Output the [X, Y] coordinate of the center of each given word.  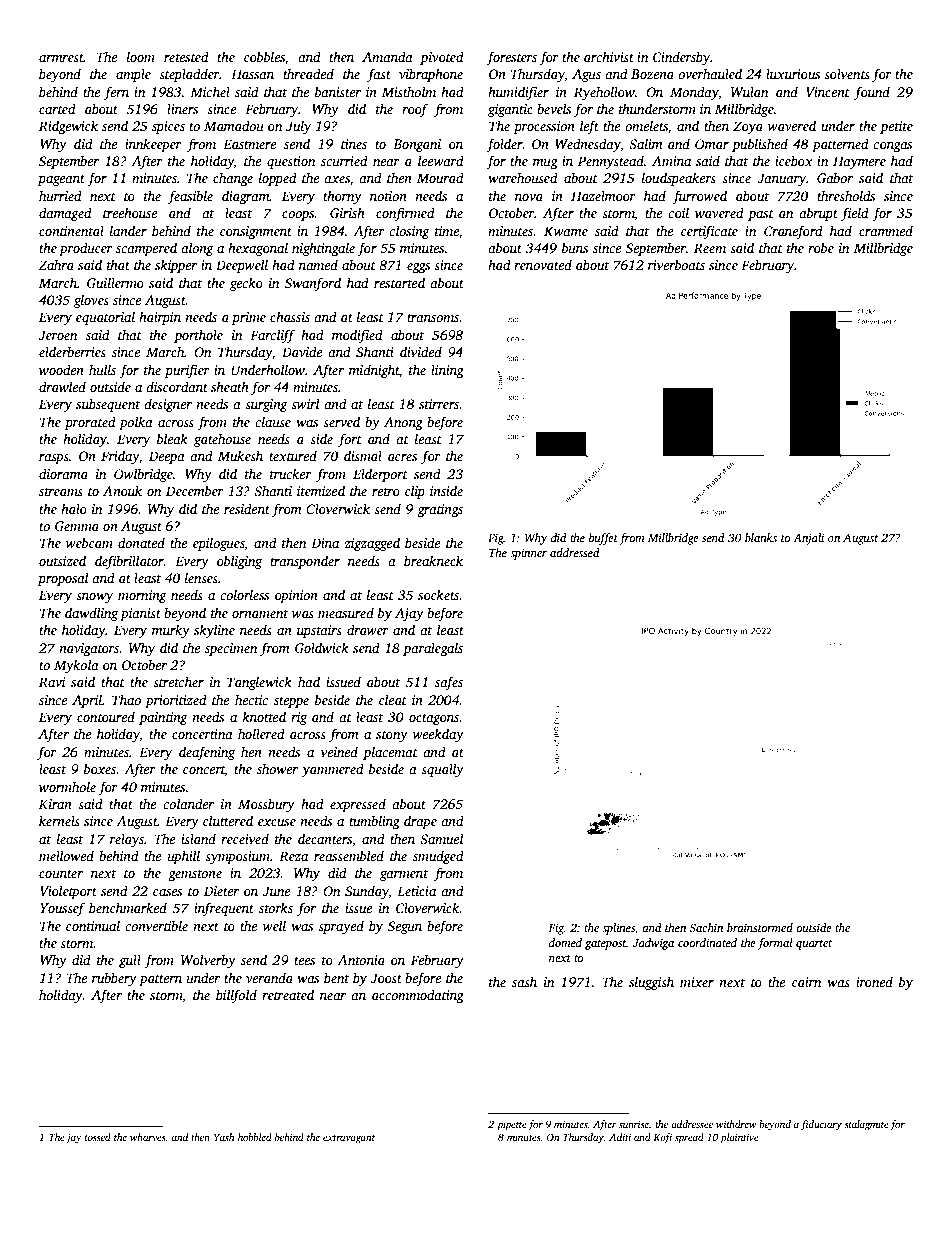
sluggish [651, 983]
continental [71, 230]
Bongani [417, 145]
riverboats [676, 264]
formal [775, 944]
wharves [147, 1137]
